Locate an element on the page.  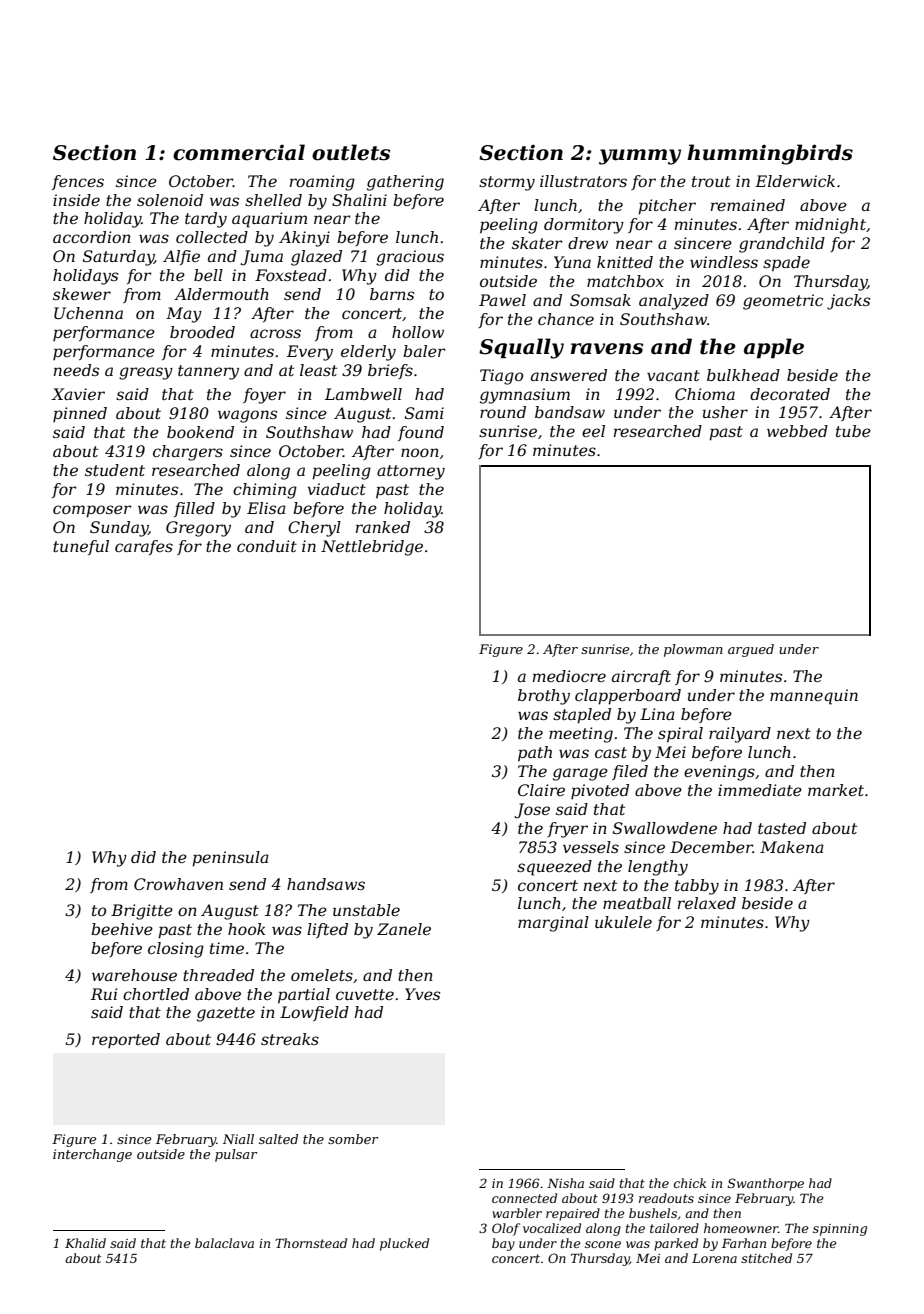
salted is located at coordinates (278, 1139).
